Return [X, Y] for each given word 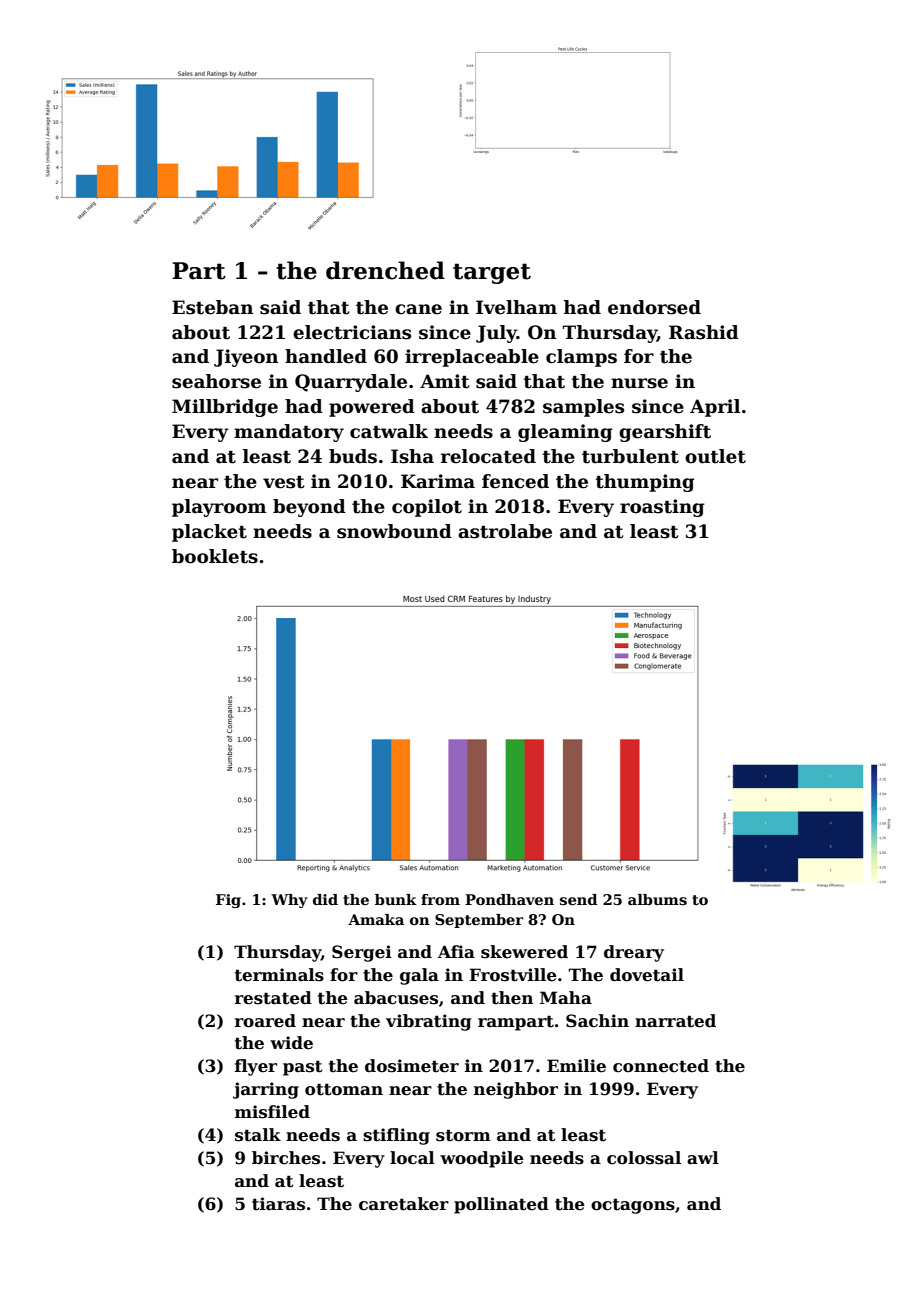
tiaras [278, 1204]
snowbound [394, 531]
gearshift [665, 433]
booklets [215, 556]
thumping [645, 483]
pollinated [501, 1205]
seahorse [216, 381]
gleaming [565, 433]
